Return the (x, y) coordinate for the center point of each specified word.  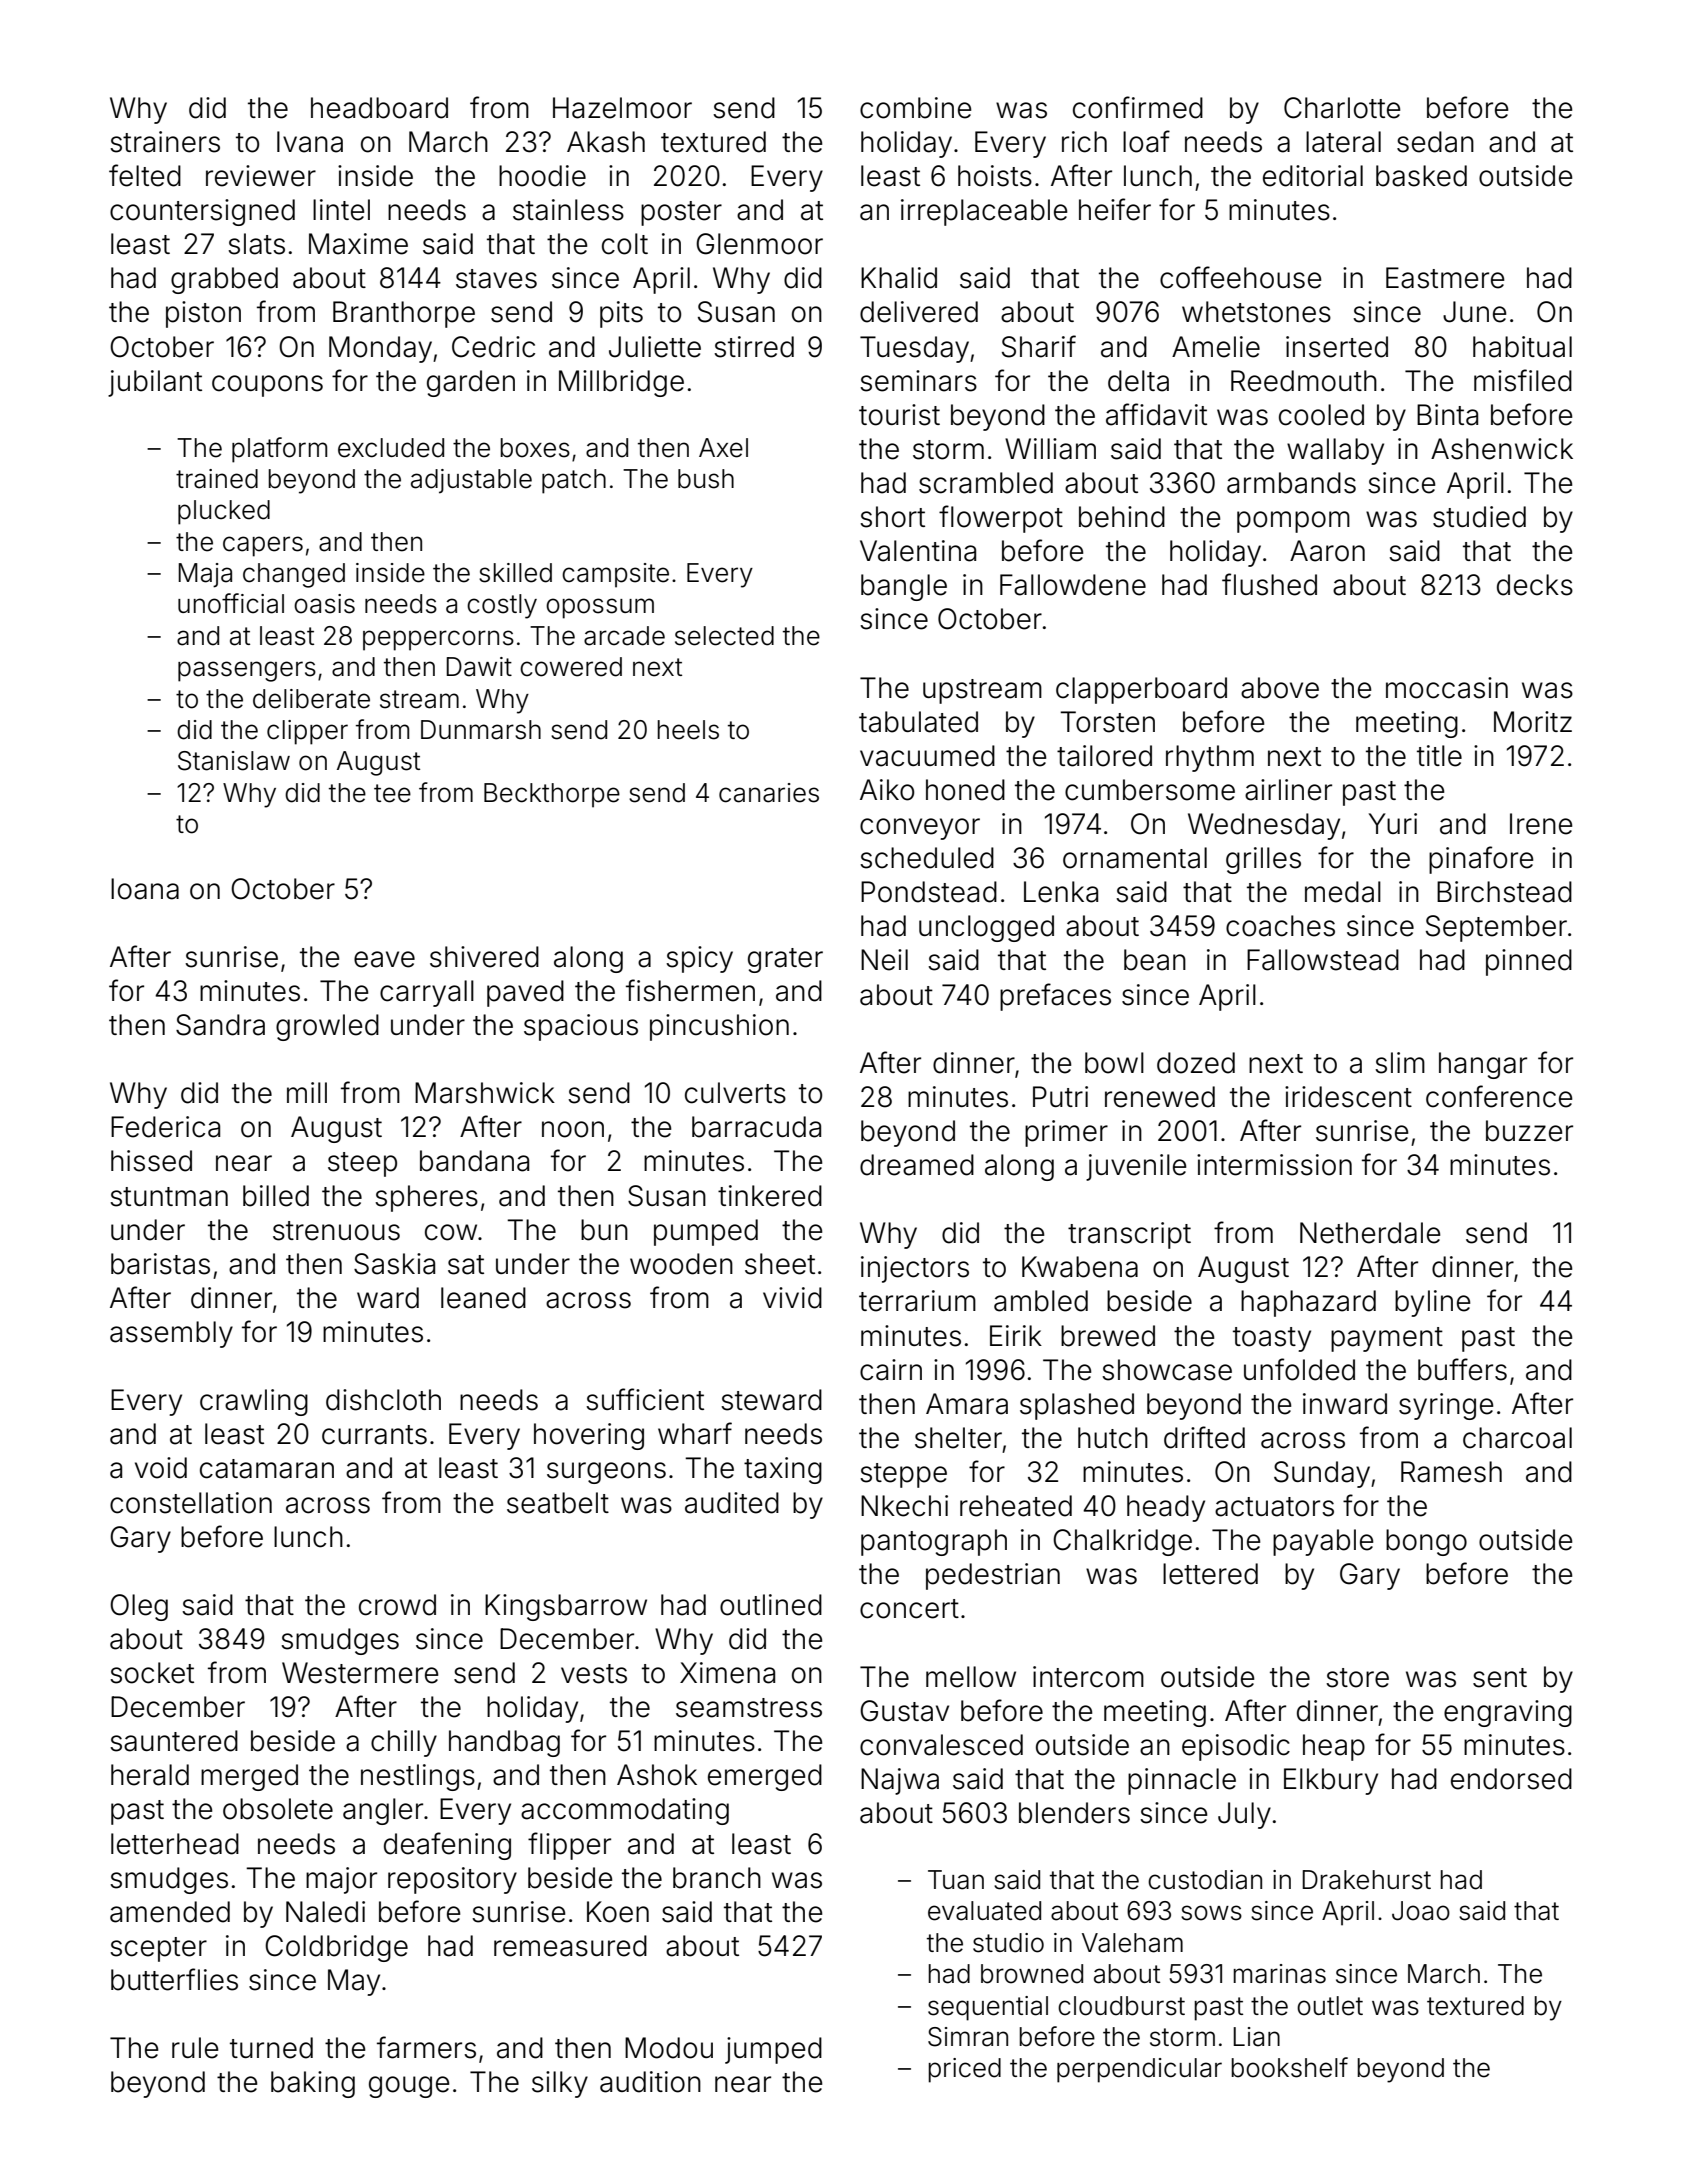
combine (915, 108)
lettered (1210, 1574)
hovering (589, 1436)
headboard (379, 108)
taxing (783, 1470)
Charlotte (1342, 108)
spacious (581, 1027)
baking (313, 2084)
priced (964, 2070)
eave (384, 959)
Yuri (1393, 823)
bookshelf (1289, 2067)
